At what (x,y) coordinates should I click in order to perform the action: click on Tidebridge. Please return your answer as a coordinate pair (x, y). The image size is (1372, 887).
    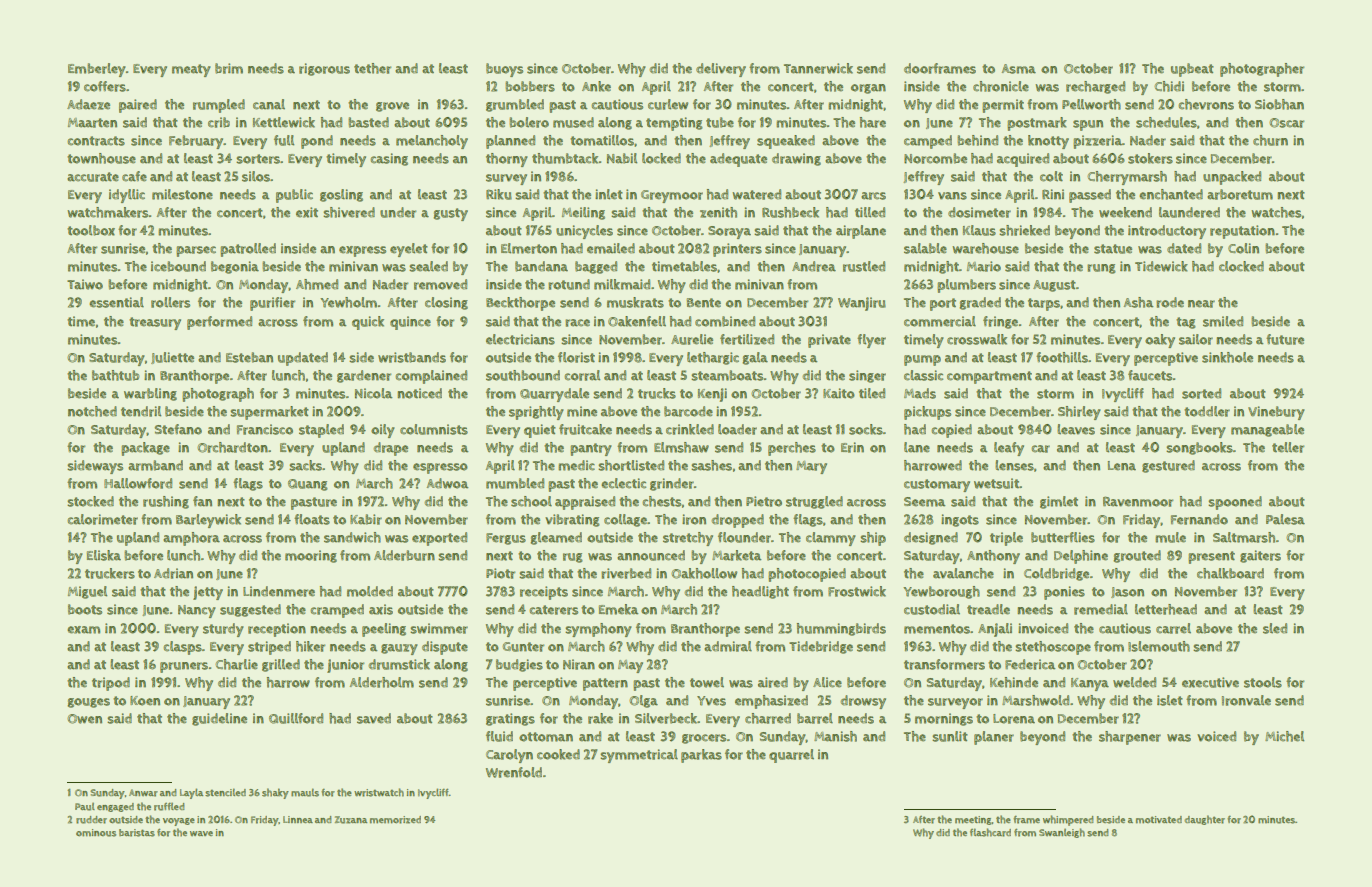
    Looking at the image, I should click on (821, 647).
